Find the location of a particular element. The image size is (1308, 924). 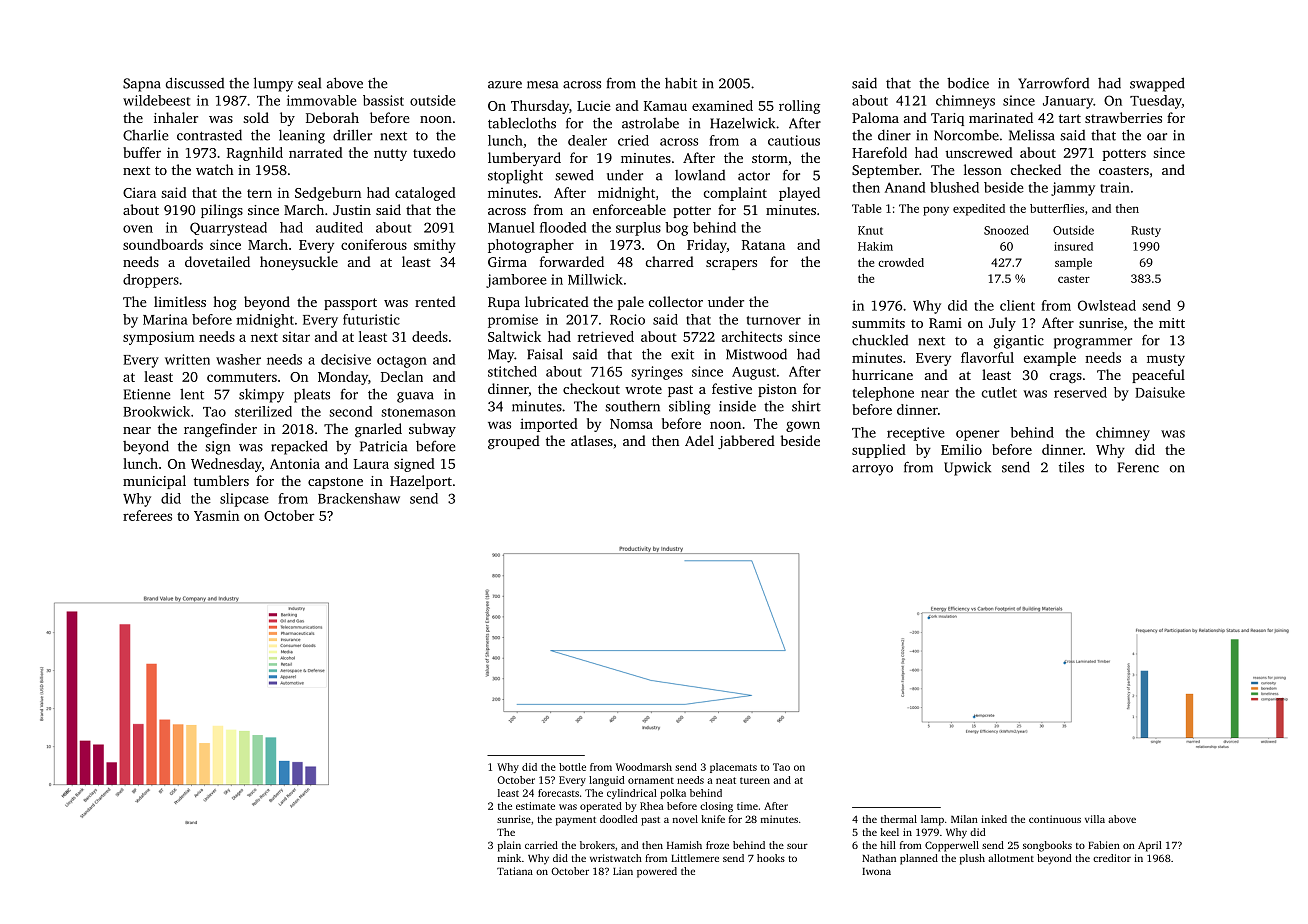

estimate is located at coordinates (535, 806).
